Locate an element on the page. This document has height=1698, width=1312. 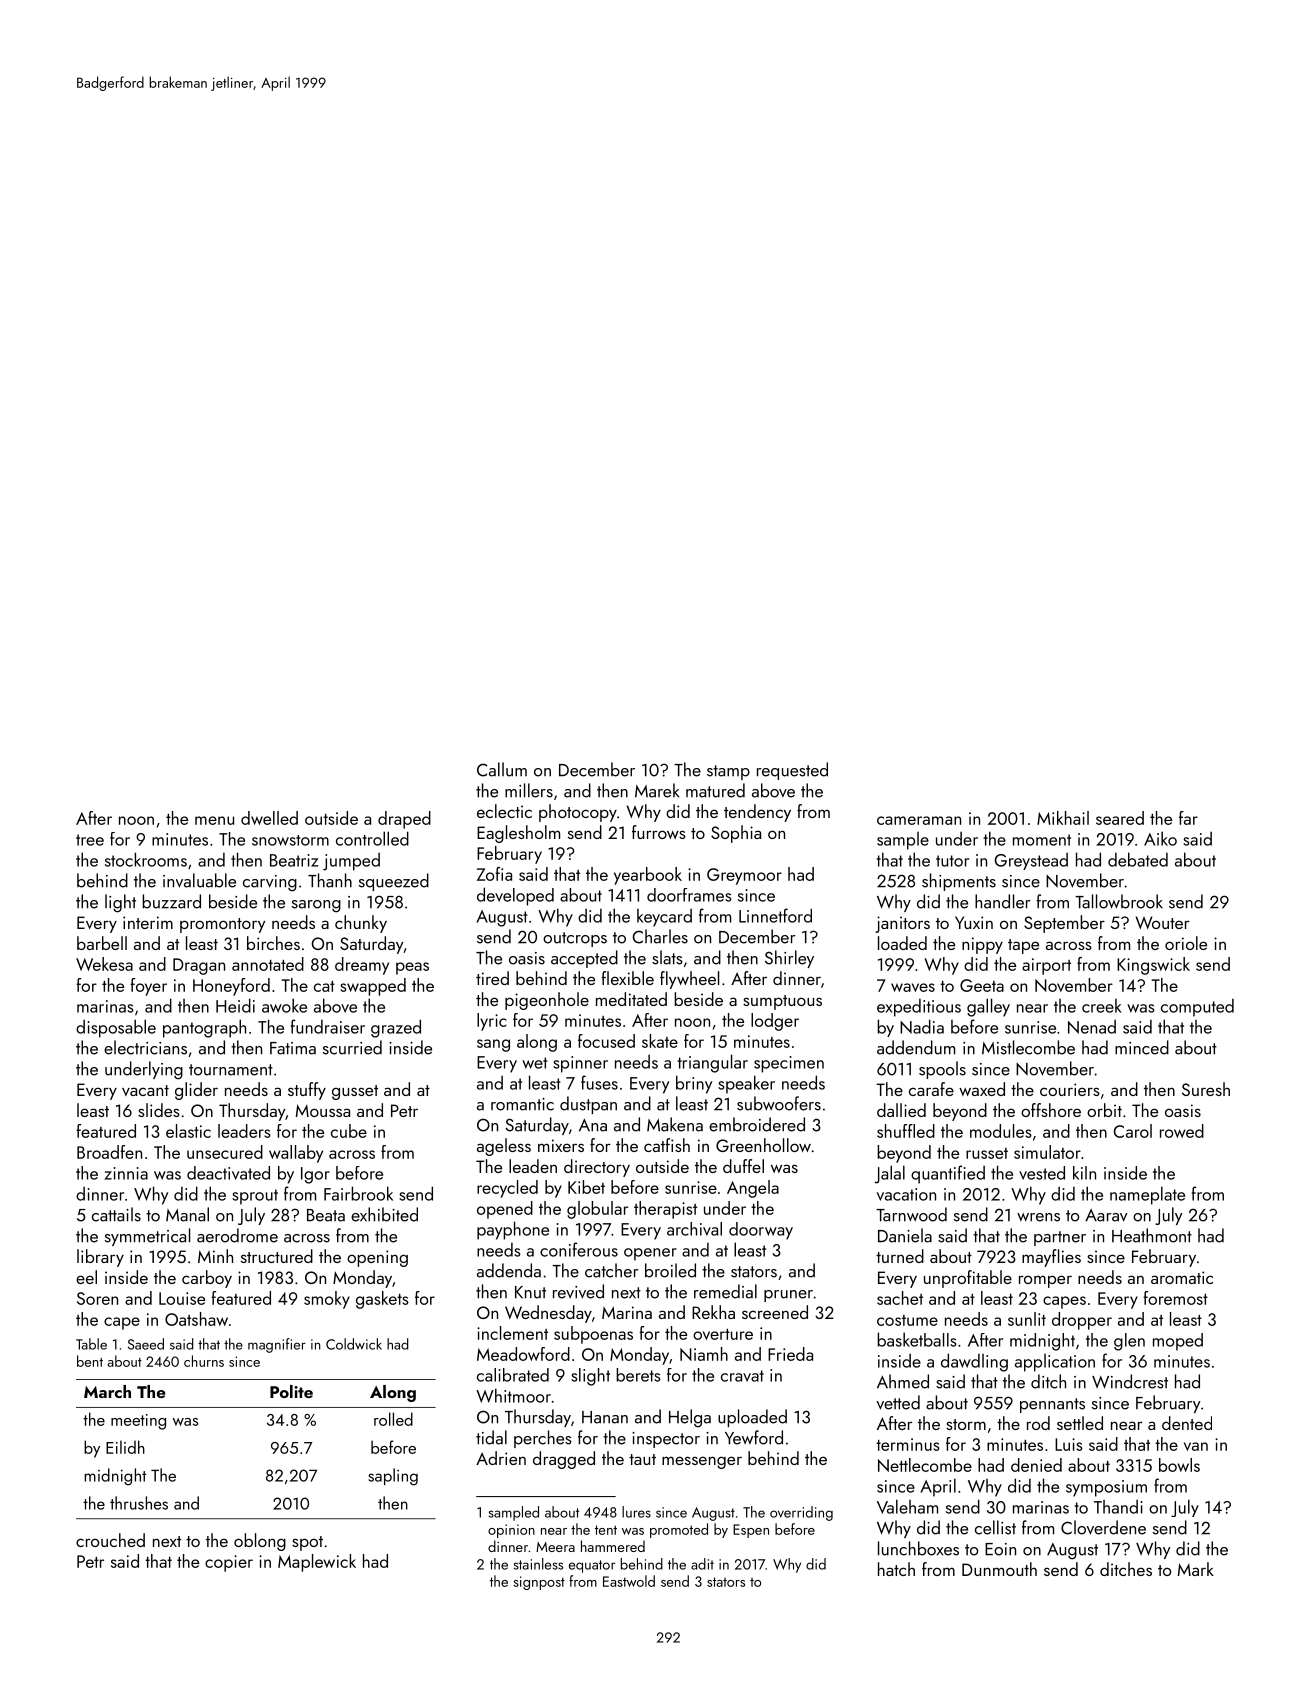
copier is located at coordinates (229, 1563).
